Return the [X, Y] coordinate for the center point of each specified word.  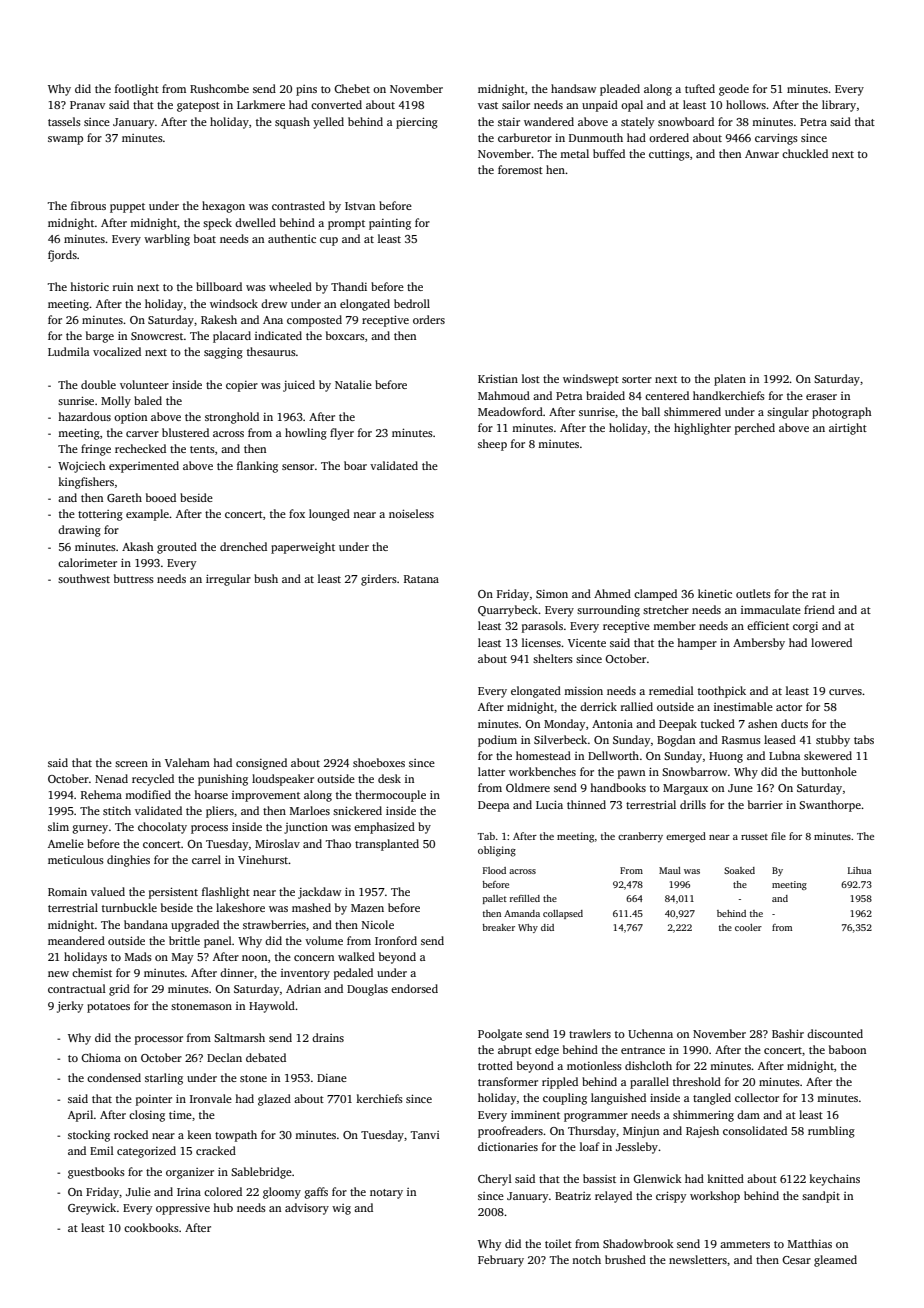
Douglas [367, 990]
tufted [700, 88]
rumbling [831, 1132]
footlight [137, 90]
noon [254, 958]
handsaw [573, 88]
